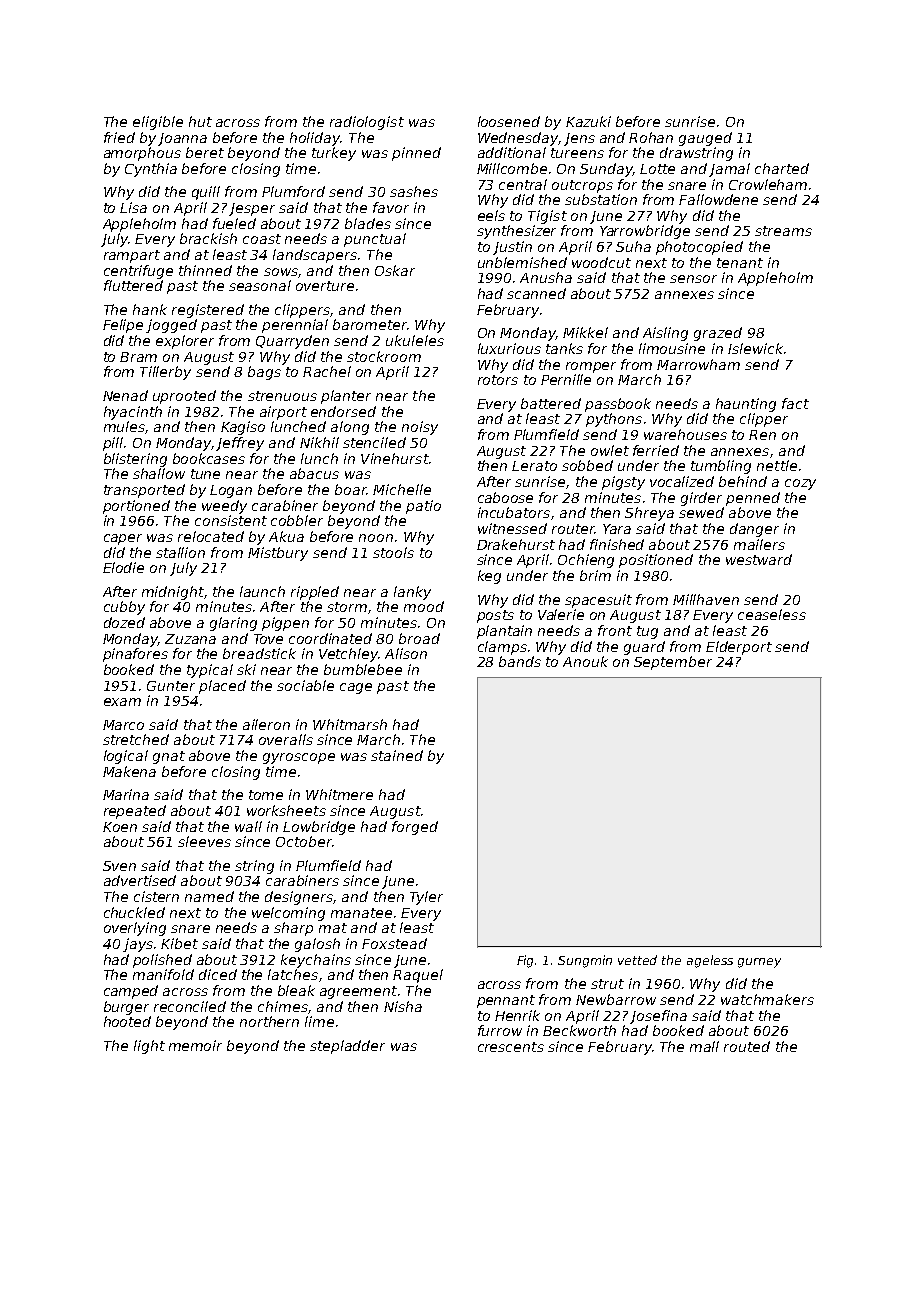 The width and height of the image is (924, 1308). What do you see at coordinates (506, 1001) in the image?
I see `pennant` at bounding box center [506, 1001].
